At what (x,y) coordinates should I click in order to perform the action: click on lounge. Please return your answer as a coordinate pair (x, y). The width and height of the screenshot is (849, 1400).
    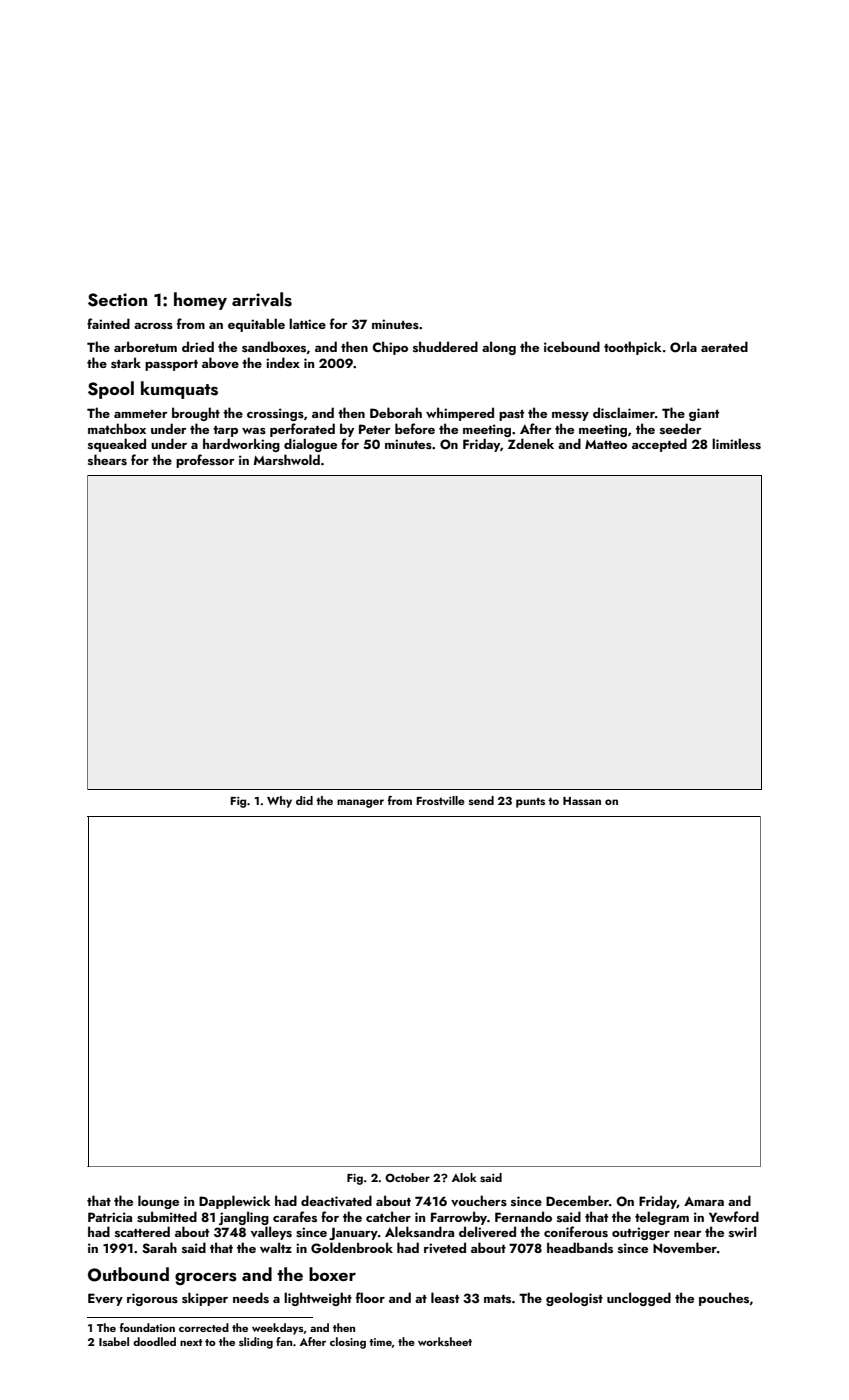
    Looking at the image, I should click on (158, 1202).
